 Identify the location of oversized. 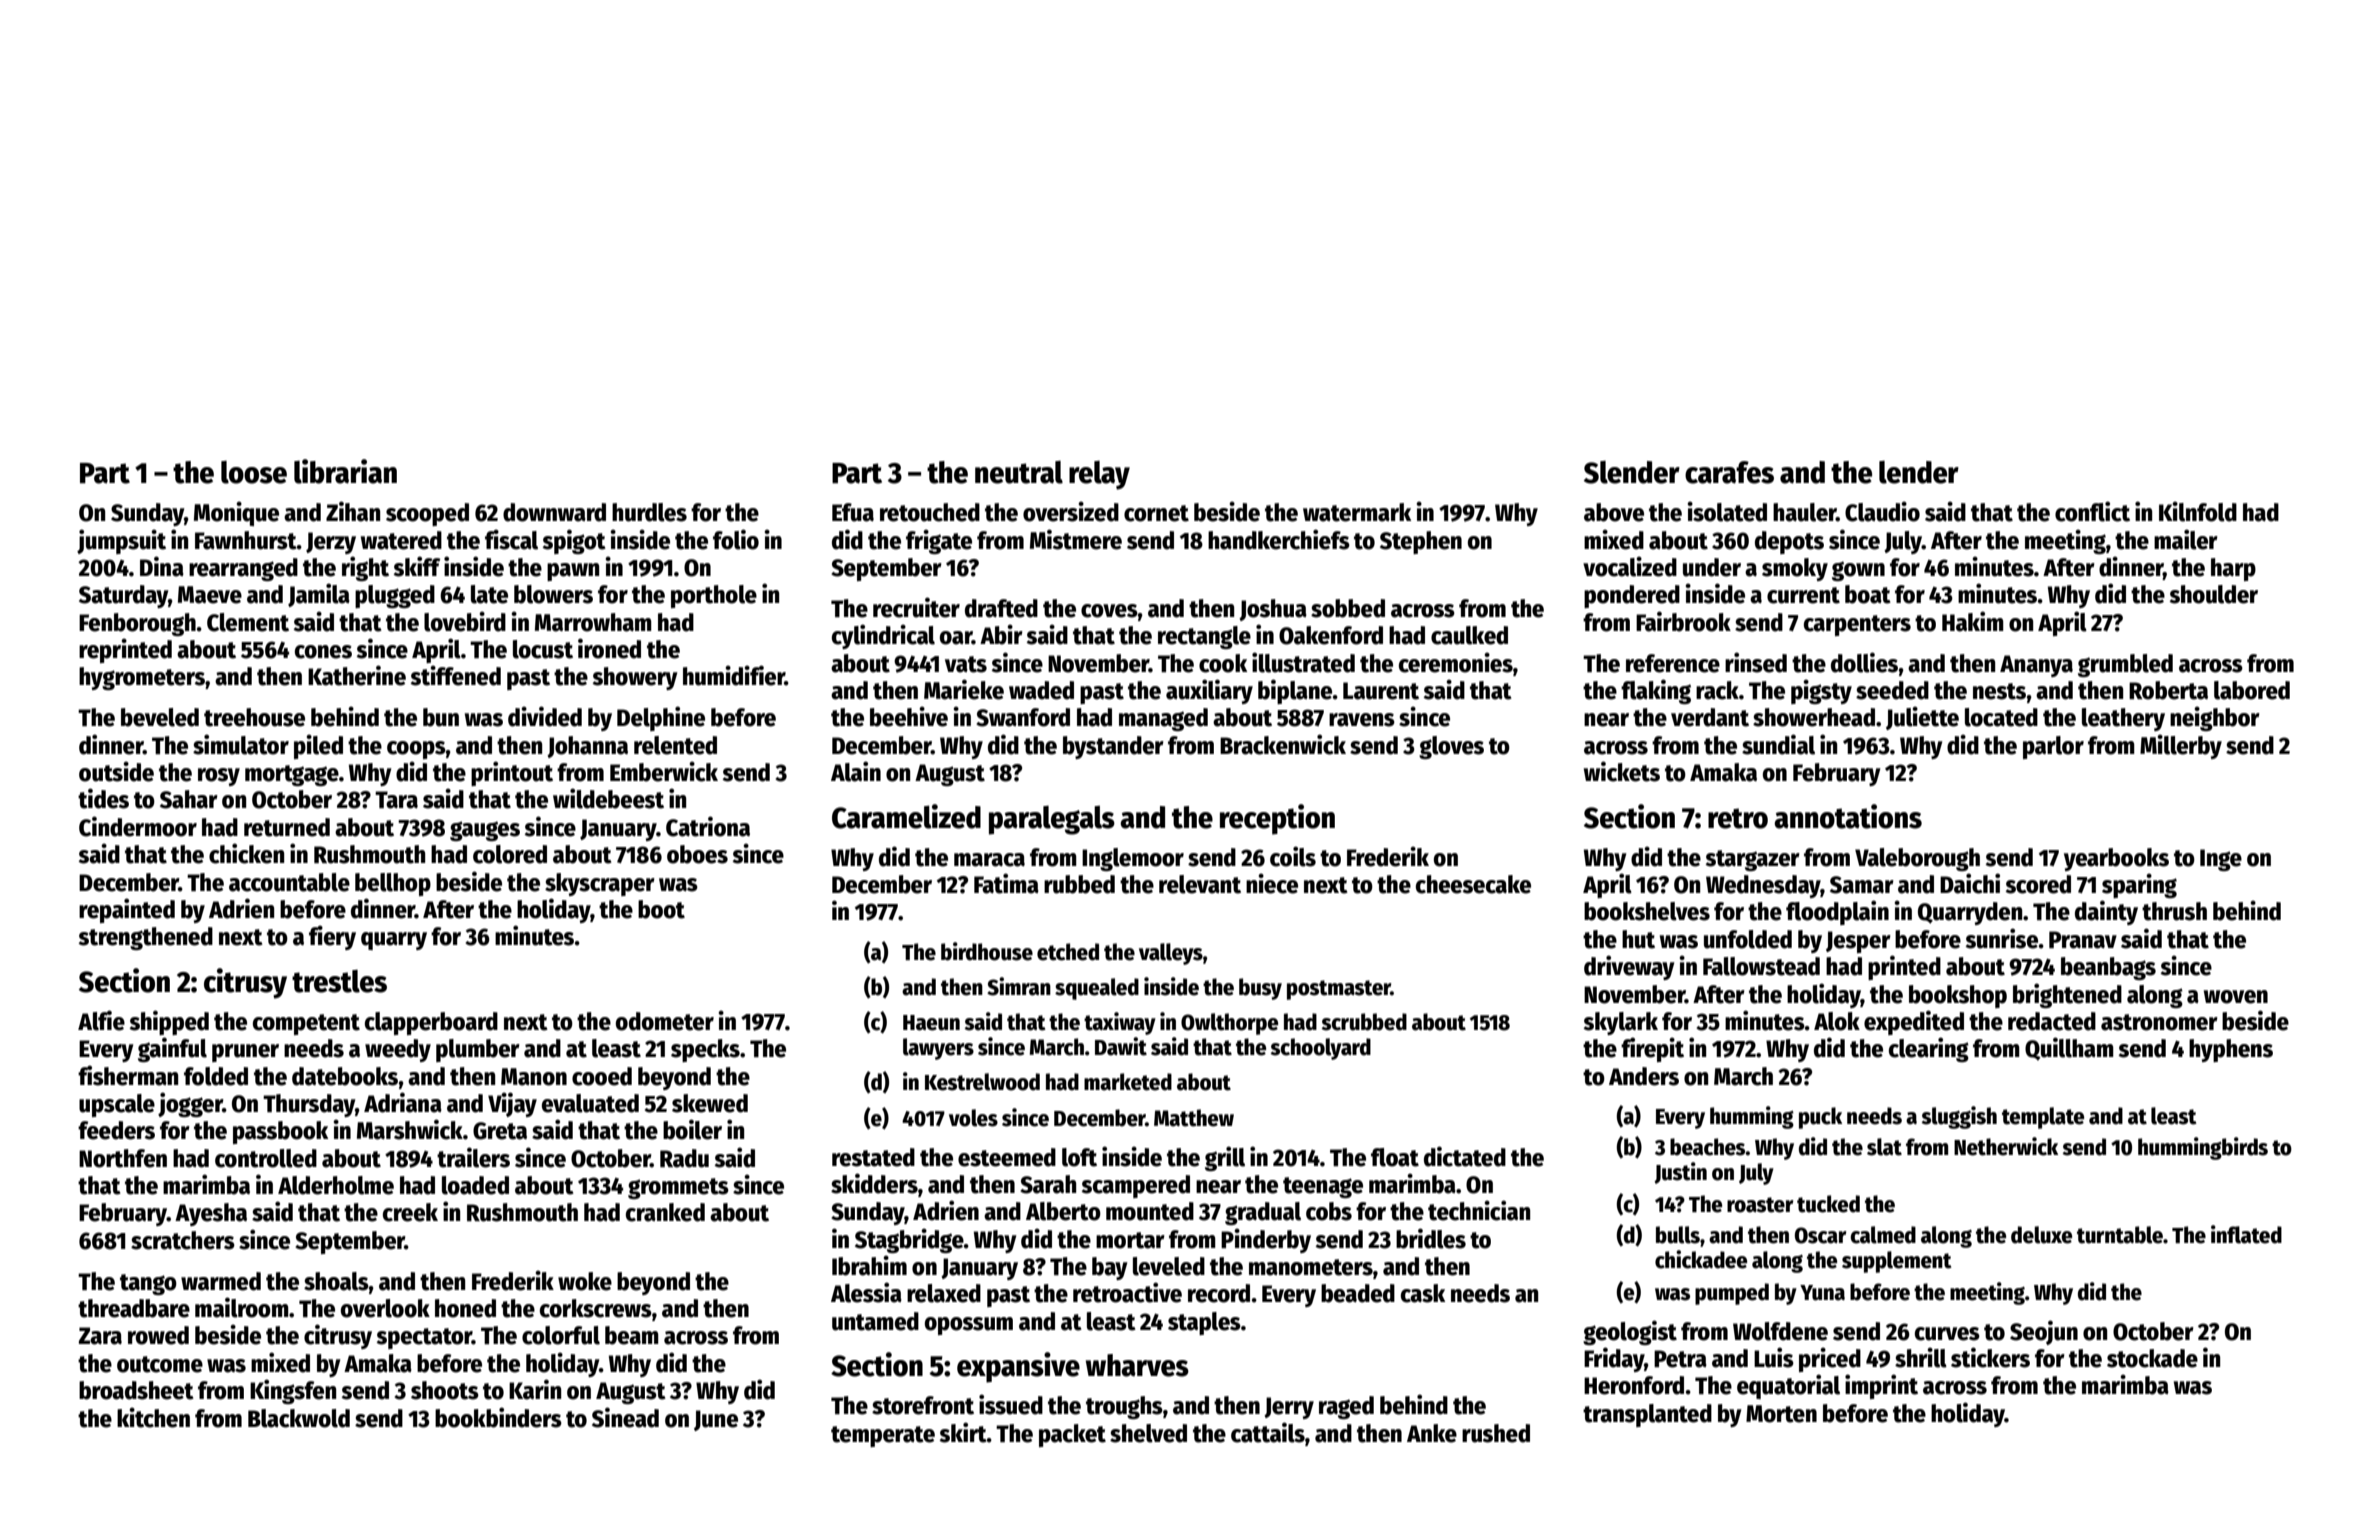
(1071, 511).
